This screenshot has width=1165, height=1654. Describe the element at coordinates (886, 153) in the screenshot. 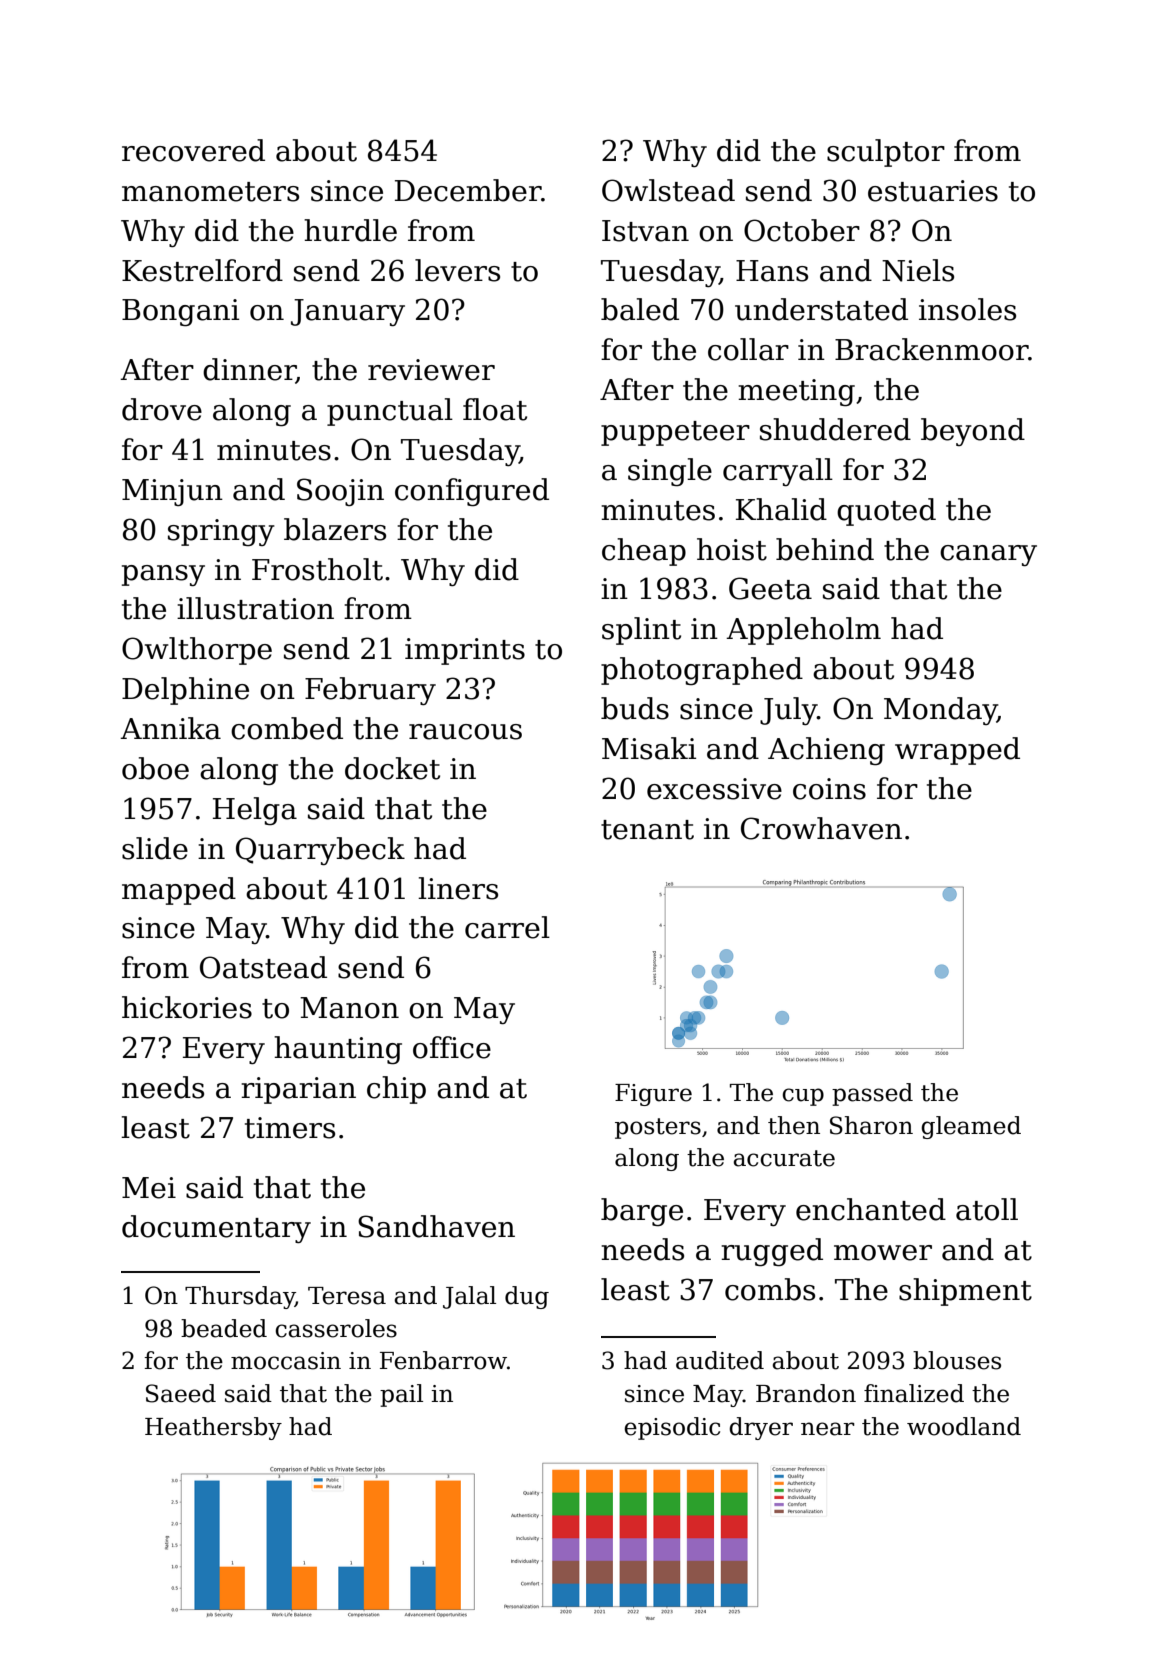

I see `sculptor` at that location.
